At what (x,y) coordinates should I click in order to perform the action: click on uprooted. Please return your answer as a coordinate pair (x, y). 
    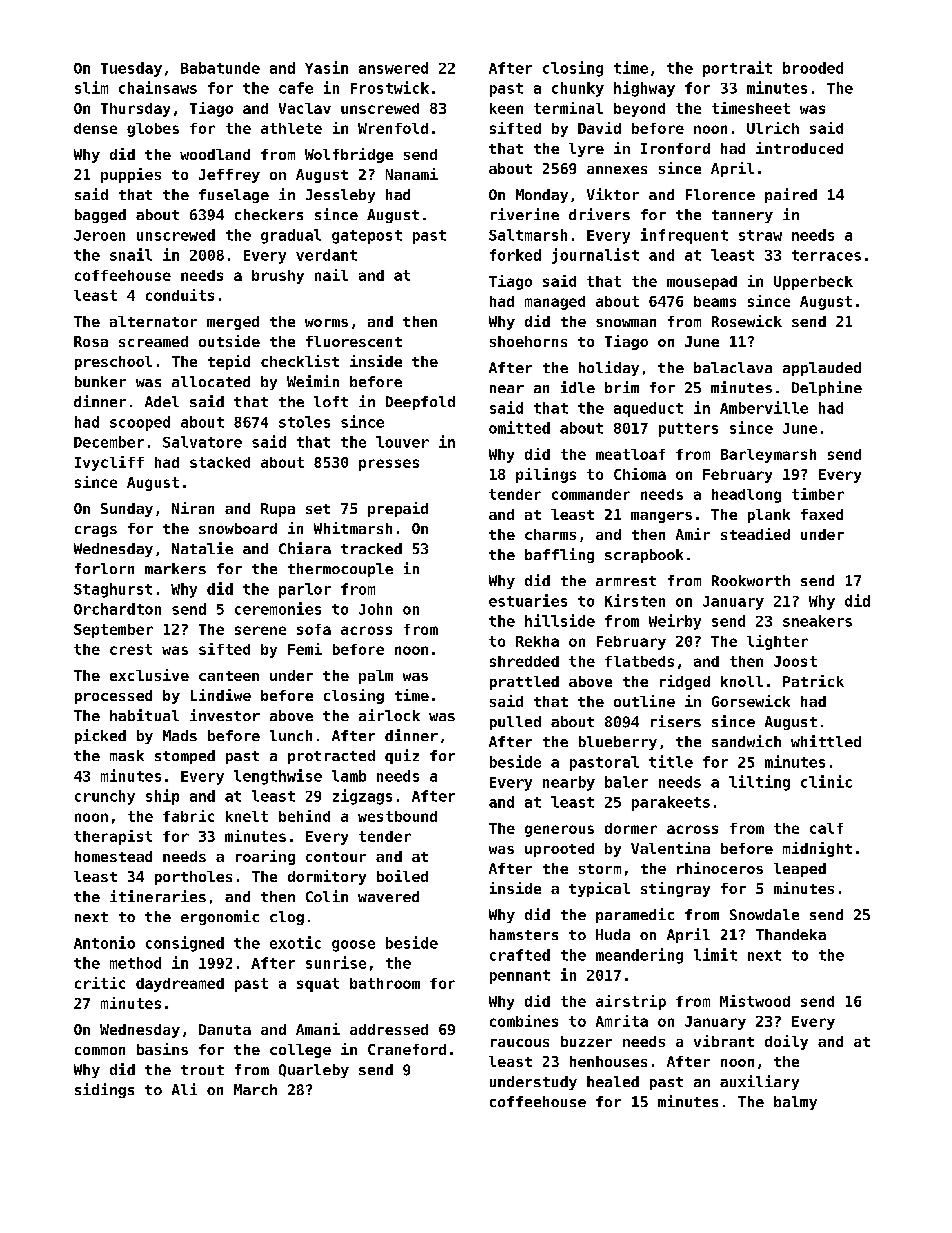
    Looking at the image, I should click on (559, 850).
